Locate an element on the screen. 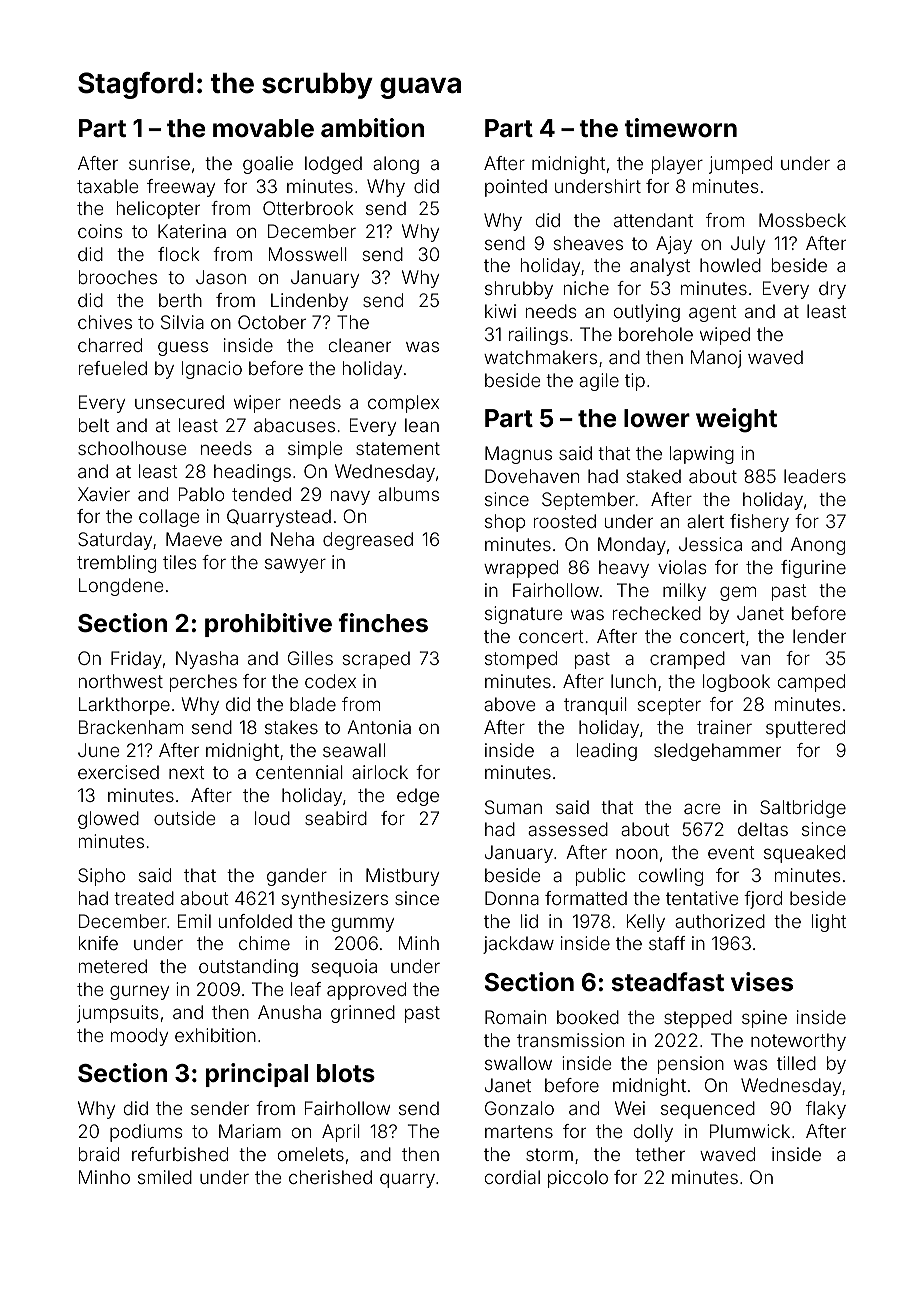 This screenshot has width=924, height=1314. Emil is located at coordinates (194, 921).
